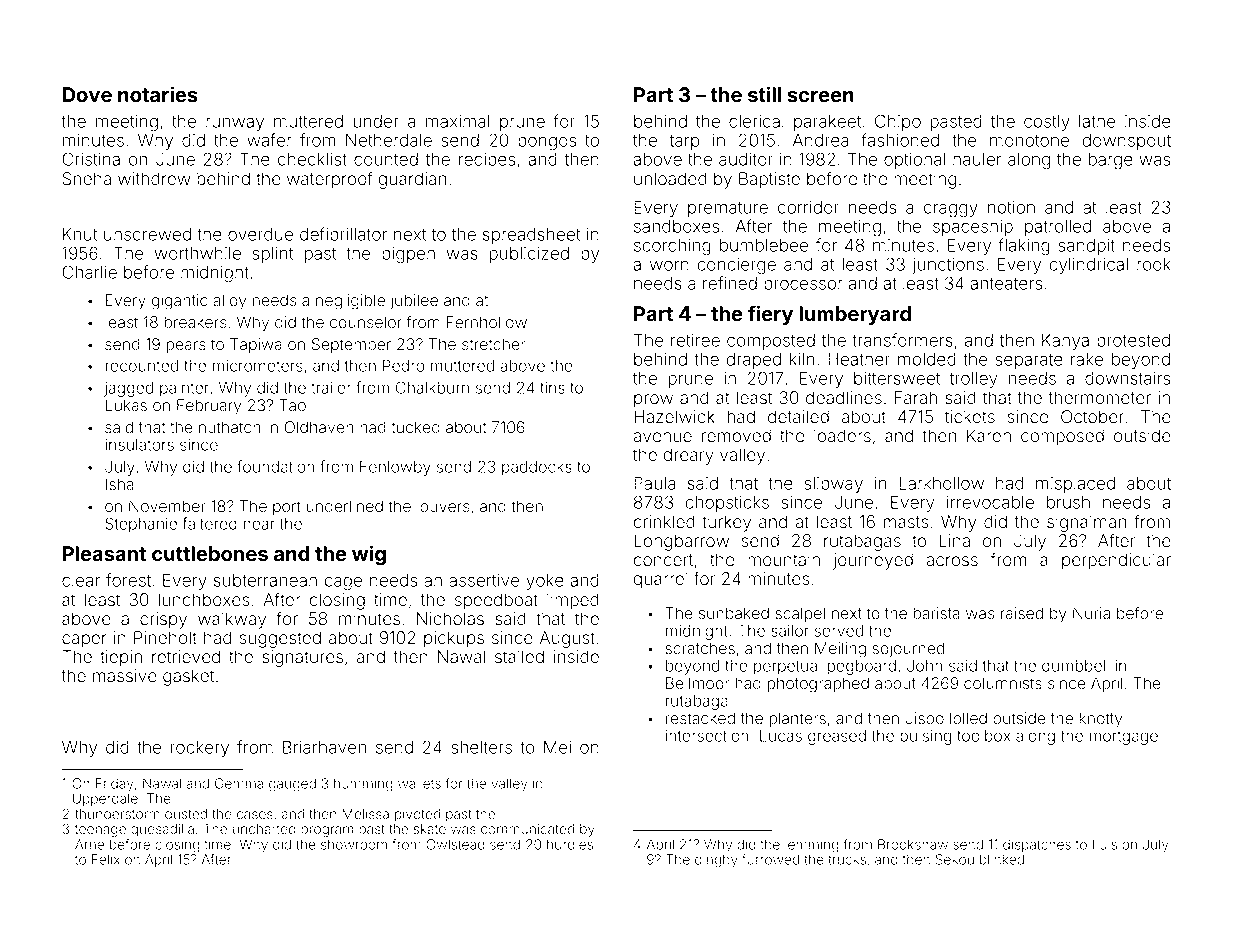 This screenshot has width=1233, height=952. What do you see at coordinates (1133, 342) in the screenshot?
I see `protested` at bounding box center [1133, 342].
